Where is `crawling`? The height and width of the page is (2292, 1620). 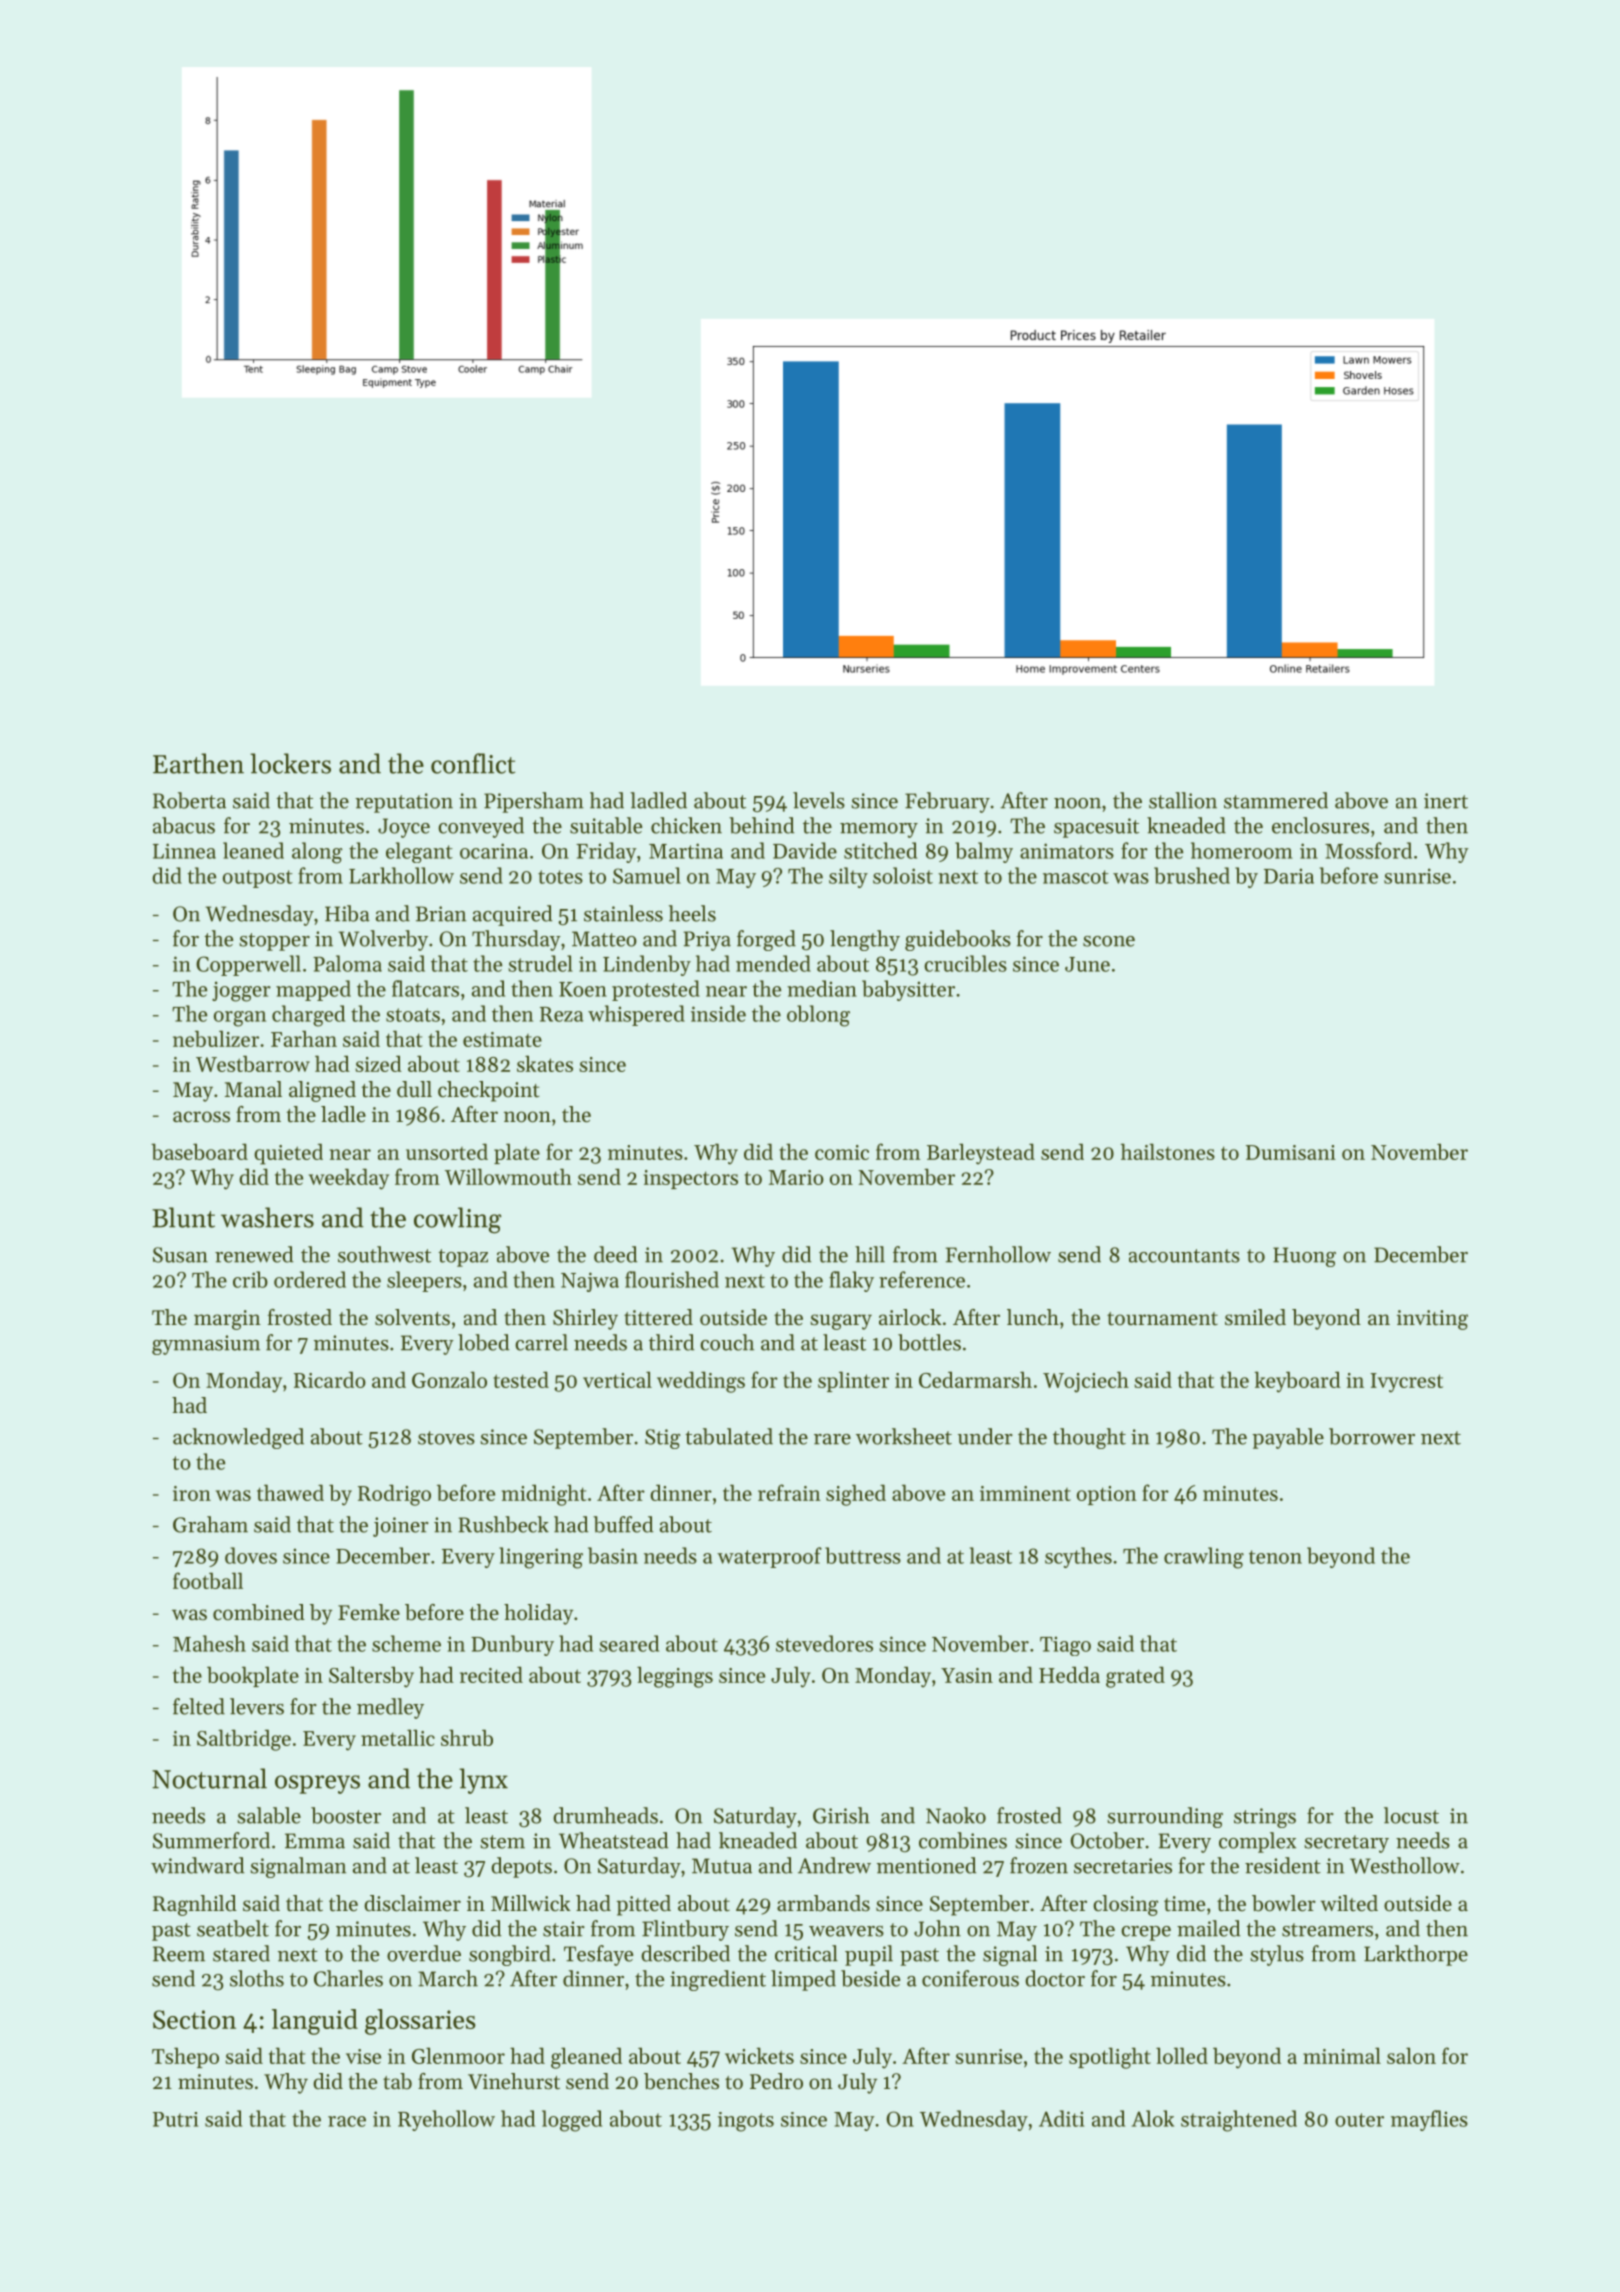 crawling is located at coordinates (1204, 1558).
